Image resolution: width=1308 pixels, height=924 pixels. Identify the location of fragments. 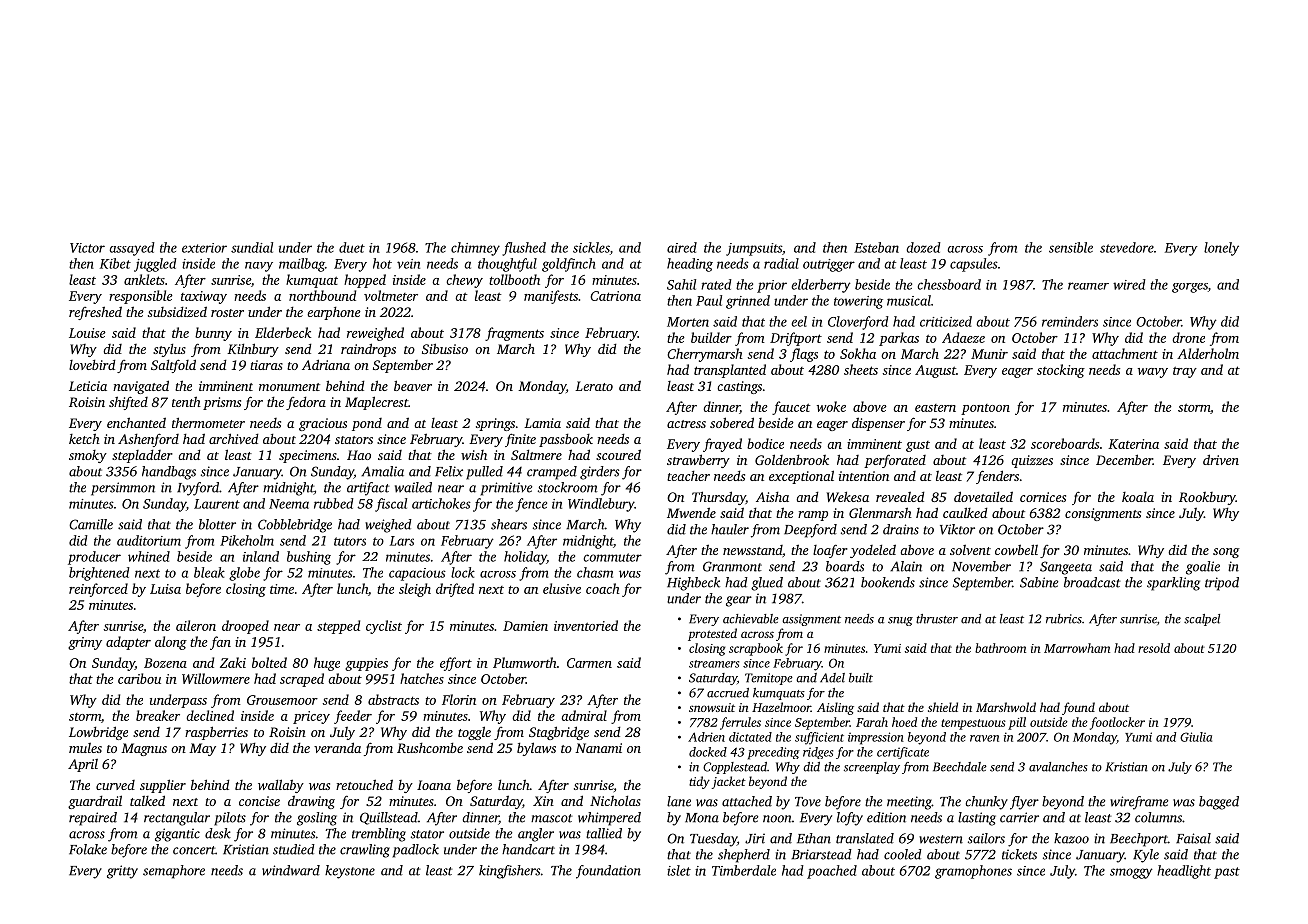
(514, 334).
